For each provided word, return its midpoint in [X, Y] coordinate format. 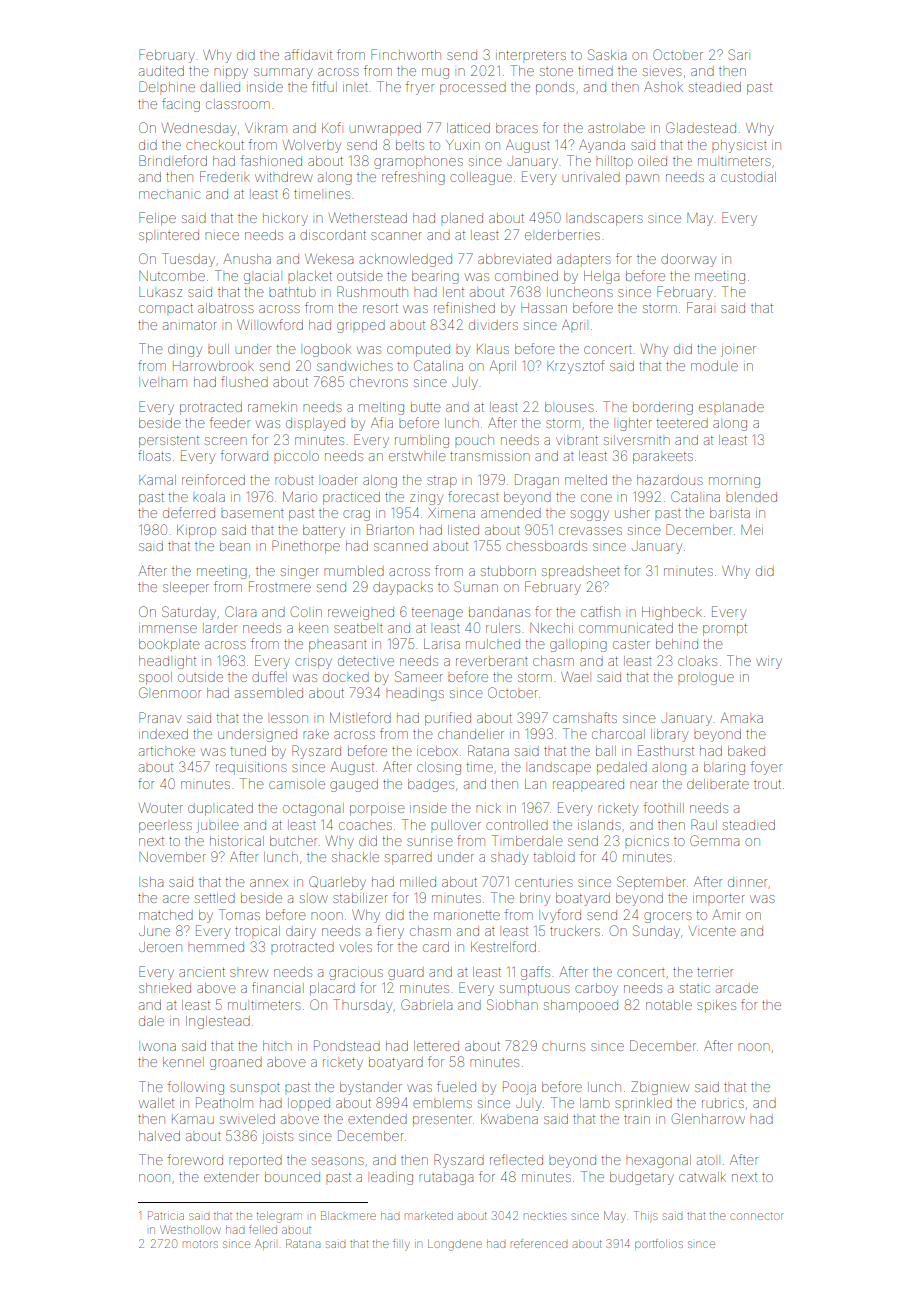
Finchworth [406, 54]
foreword [195, 1159]
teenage [437, 614]
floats [154, 455]
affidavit [308, 54]
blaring [724, 768]
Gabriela [426, 1004]
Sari [738, 54]
